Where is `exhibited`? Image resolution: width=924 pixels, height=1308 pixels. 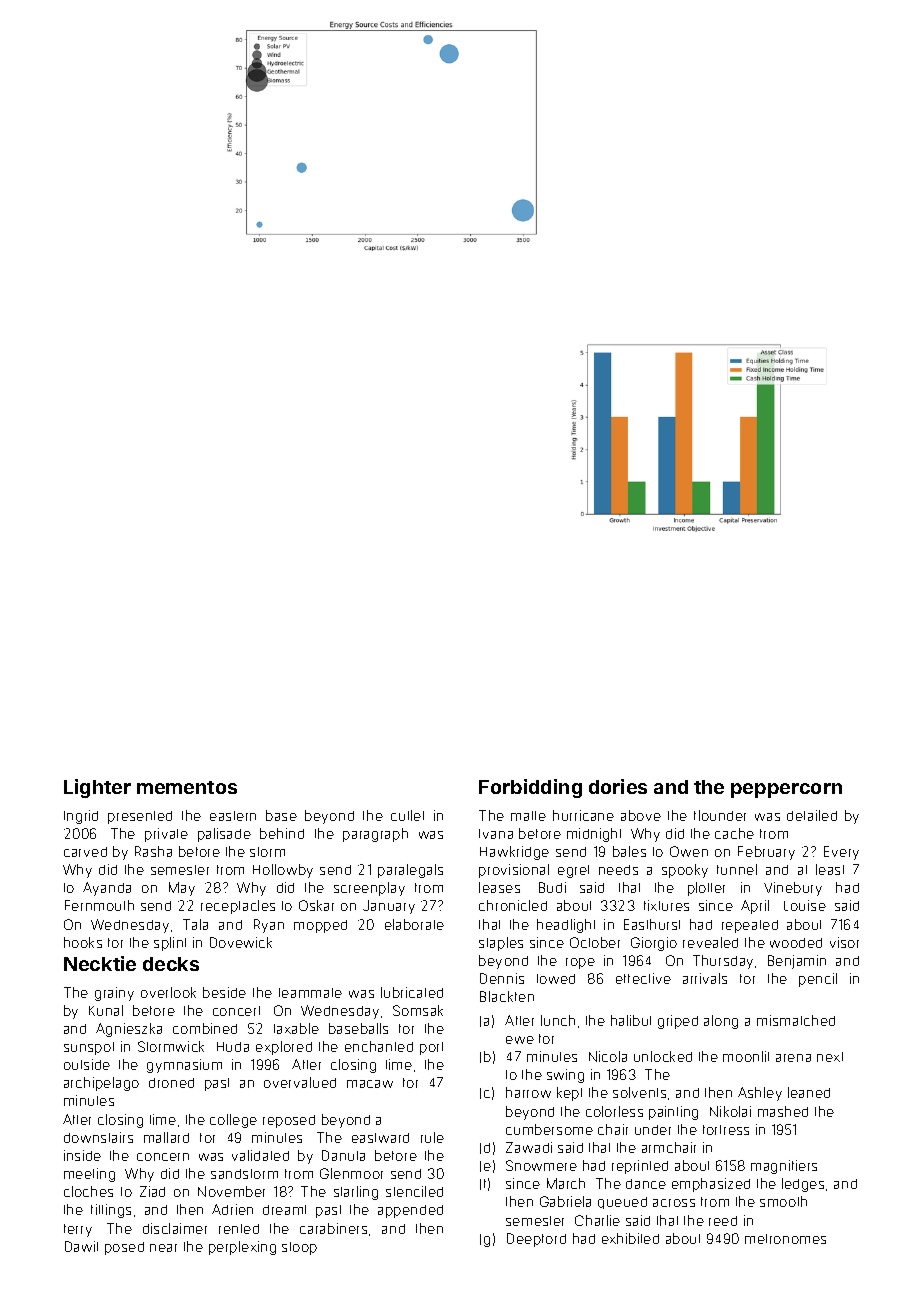 exhibited is located at coordinates (630, 1238).
